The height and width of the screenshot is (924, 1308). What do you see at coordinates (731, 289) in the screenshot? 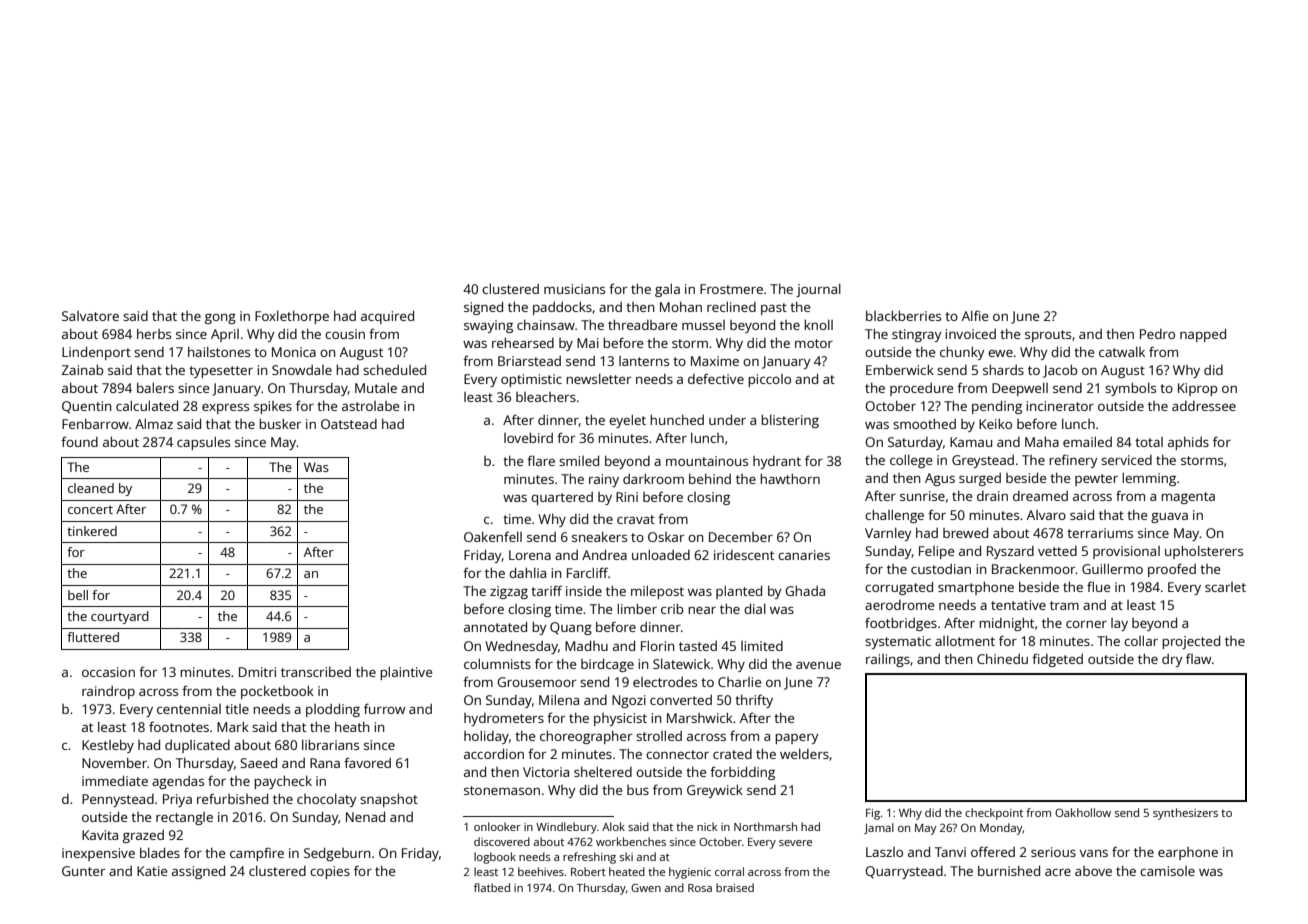
I see `Frostmere` at bounding box center [731, 289].
